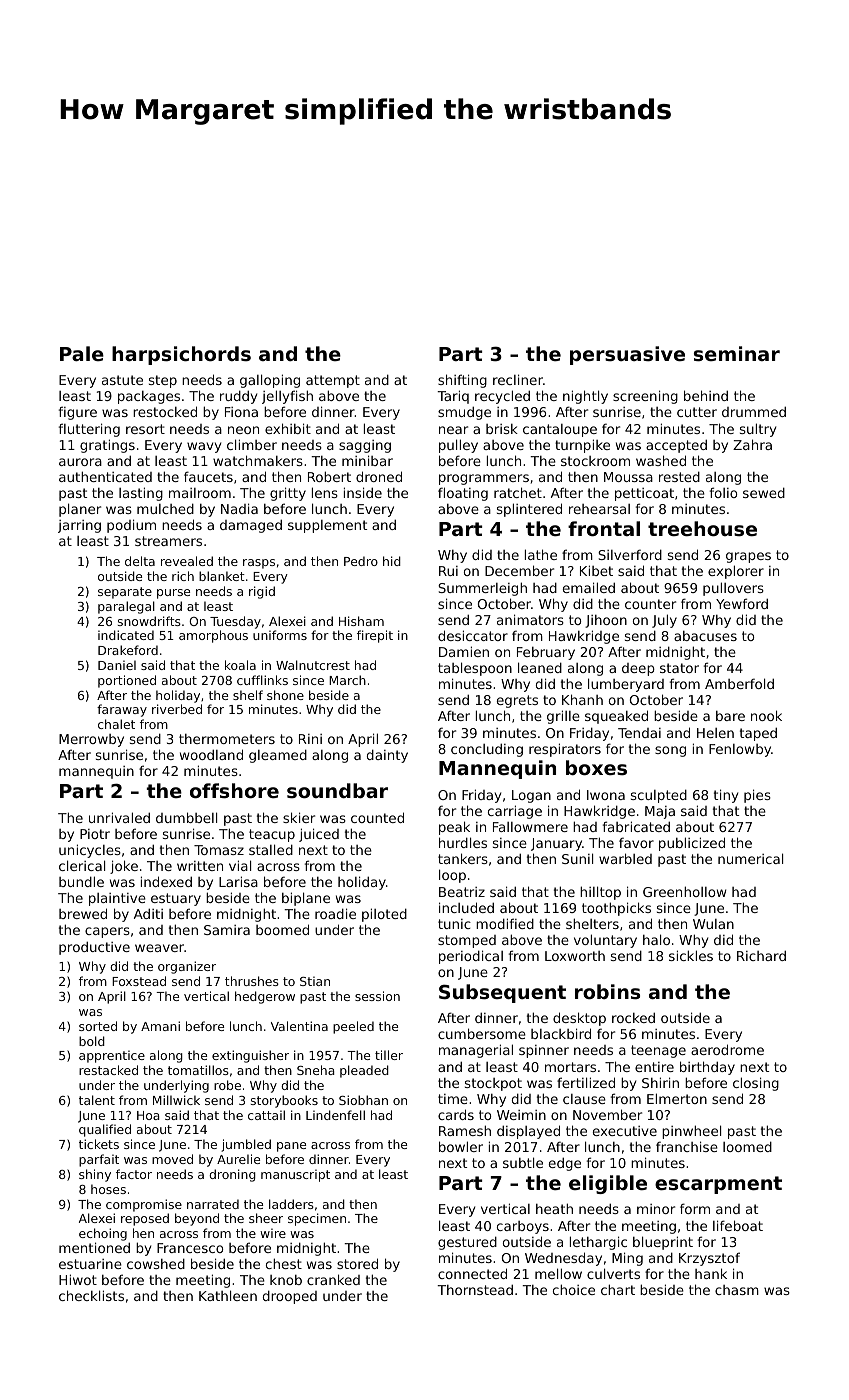 The image size is (849, 1400). I want to click on productive, so click(94, 948).
